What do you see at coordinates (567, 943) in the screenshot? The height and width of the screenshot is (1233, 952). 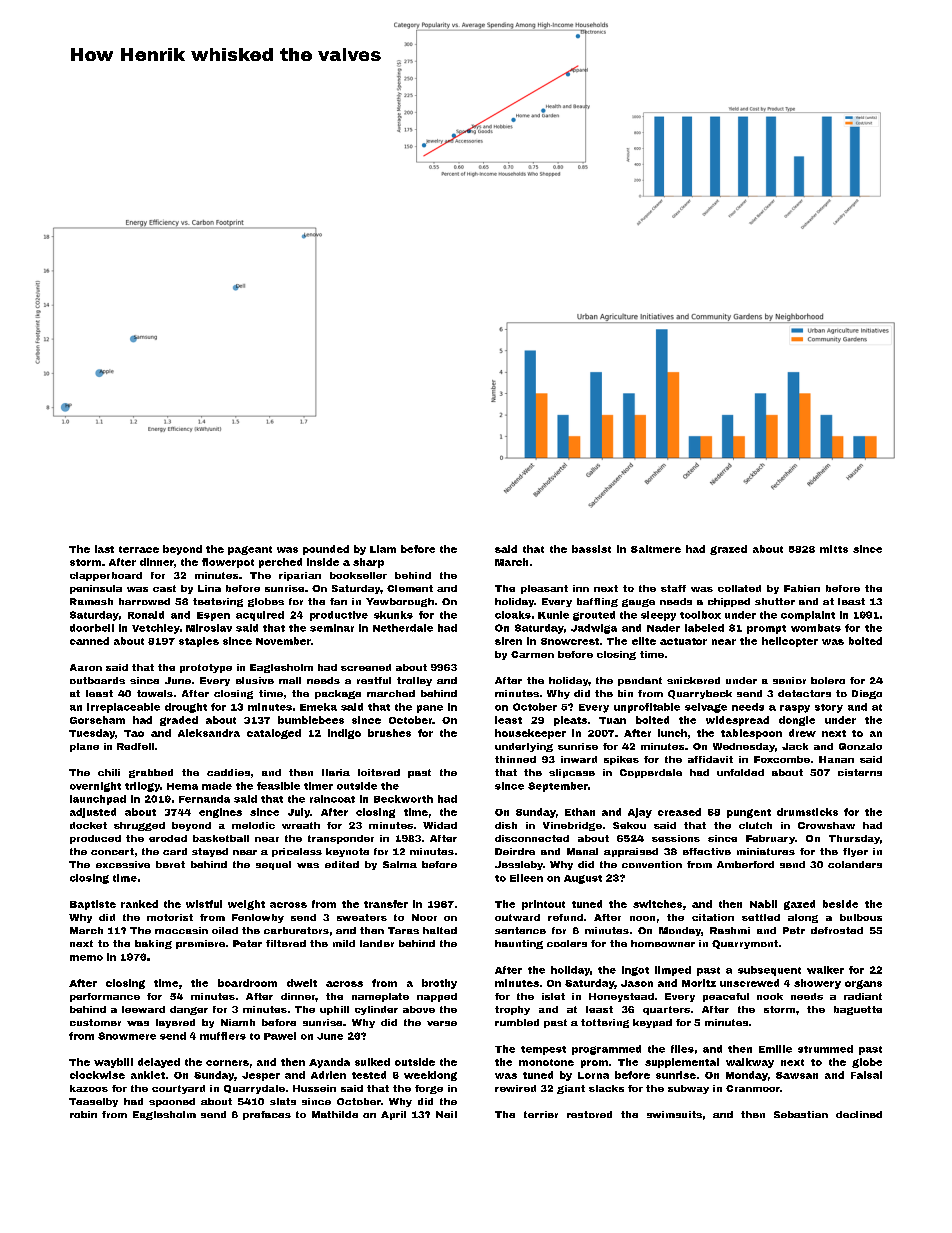 I see `coolers` at bounding box center [567, 943].
